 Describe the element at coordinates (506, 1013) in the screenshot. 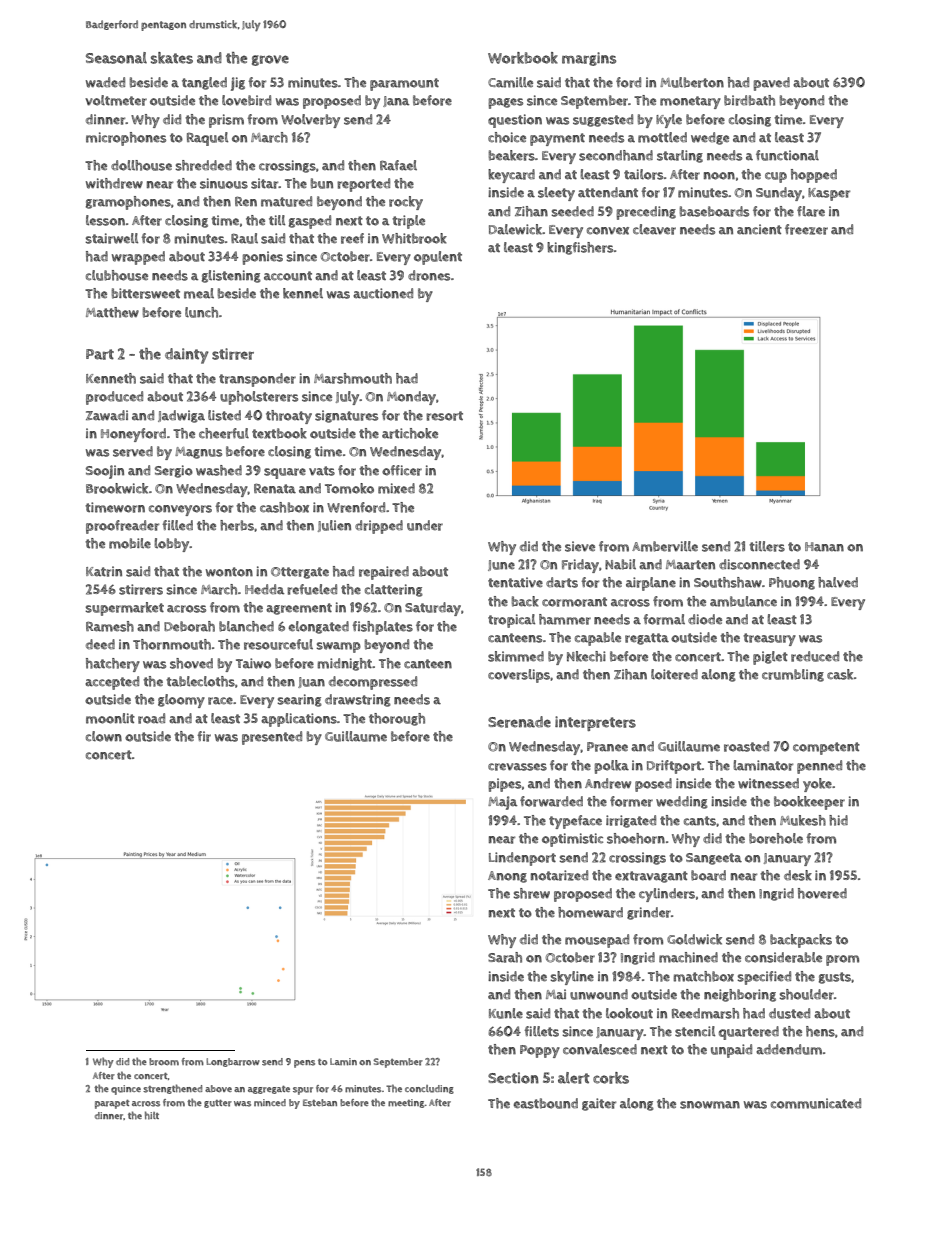

I see `Kunle` at that location.
